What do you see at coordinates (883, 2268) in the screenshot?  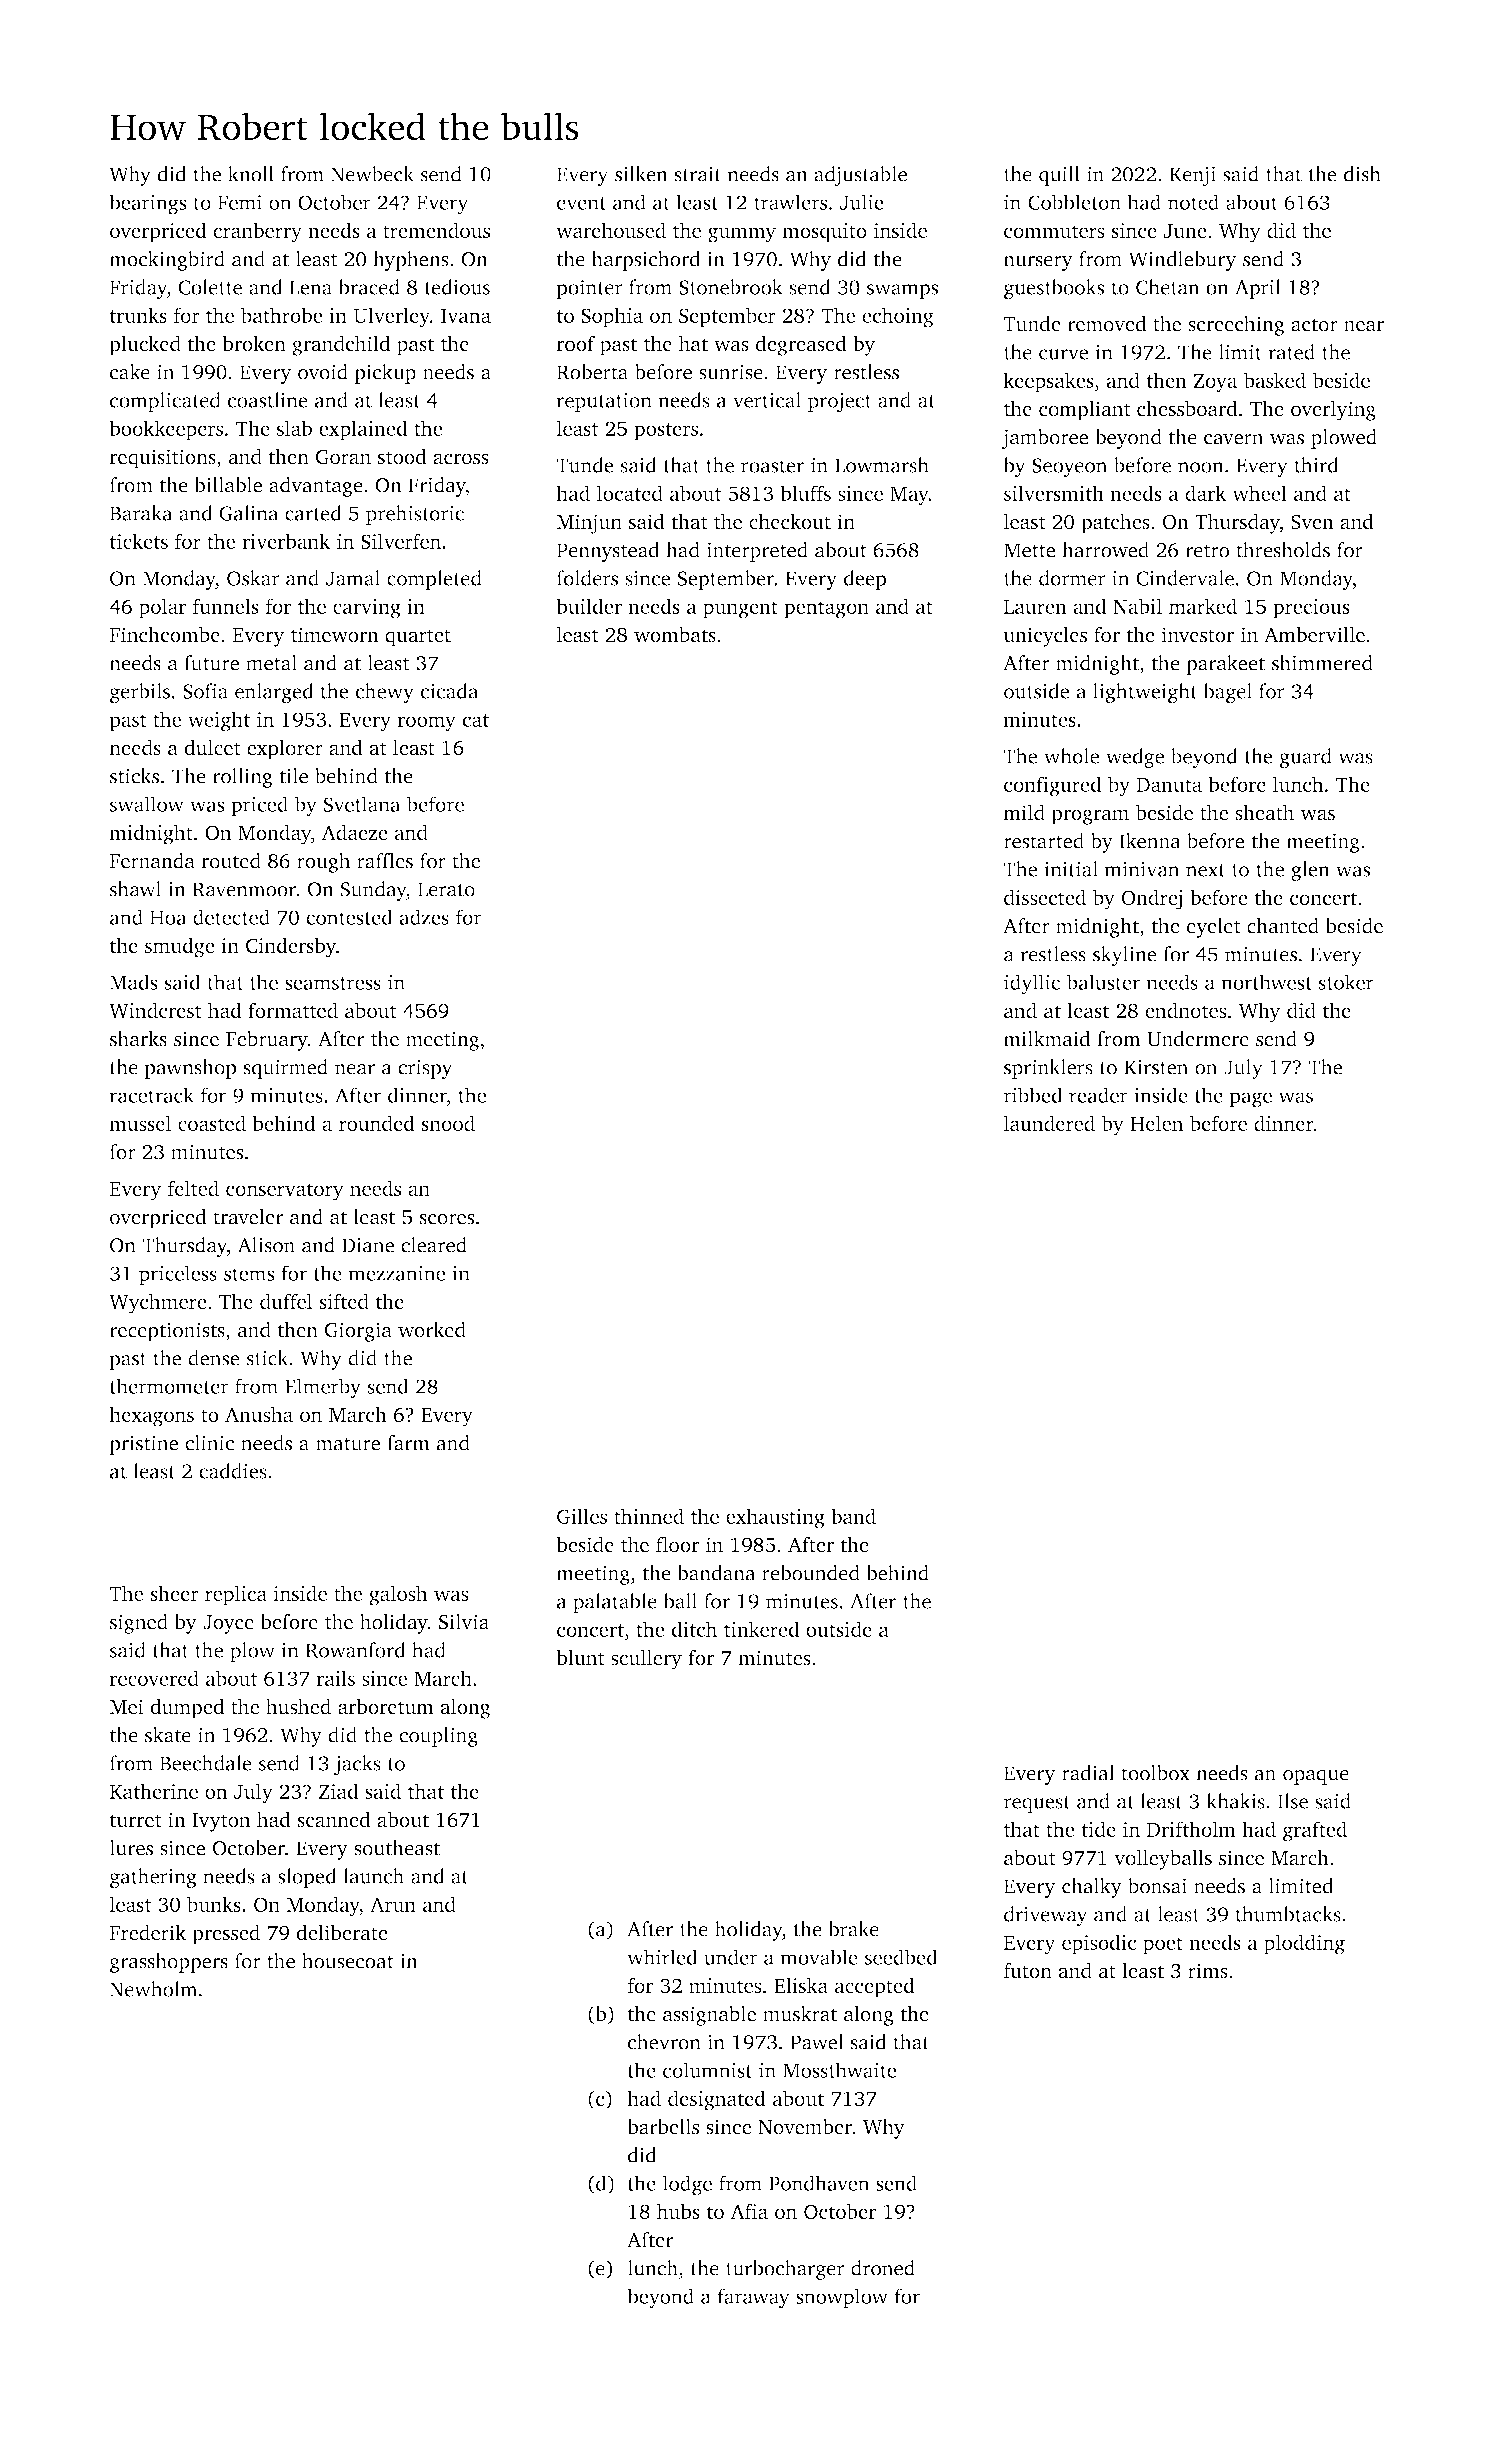 I see `droned` at bounding box center [883, 2268].
